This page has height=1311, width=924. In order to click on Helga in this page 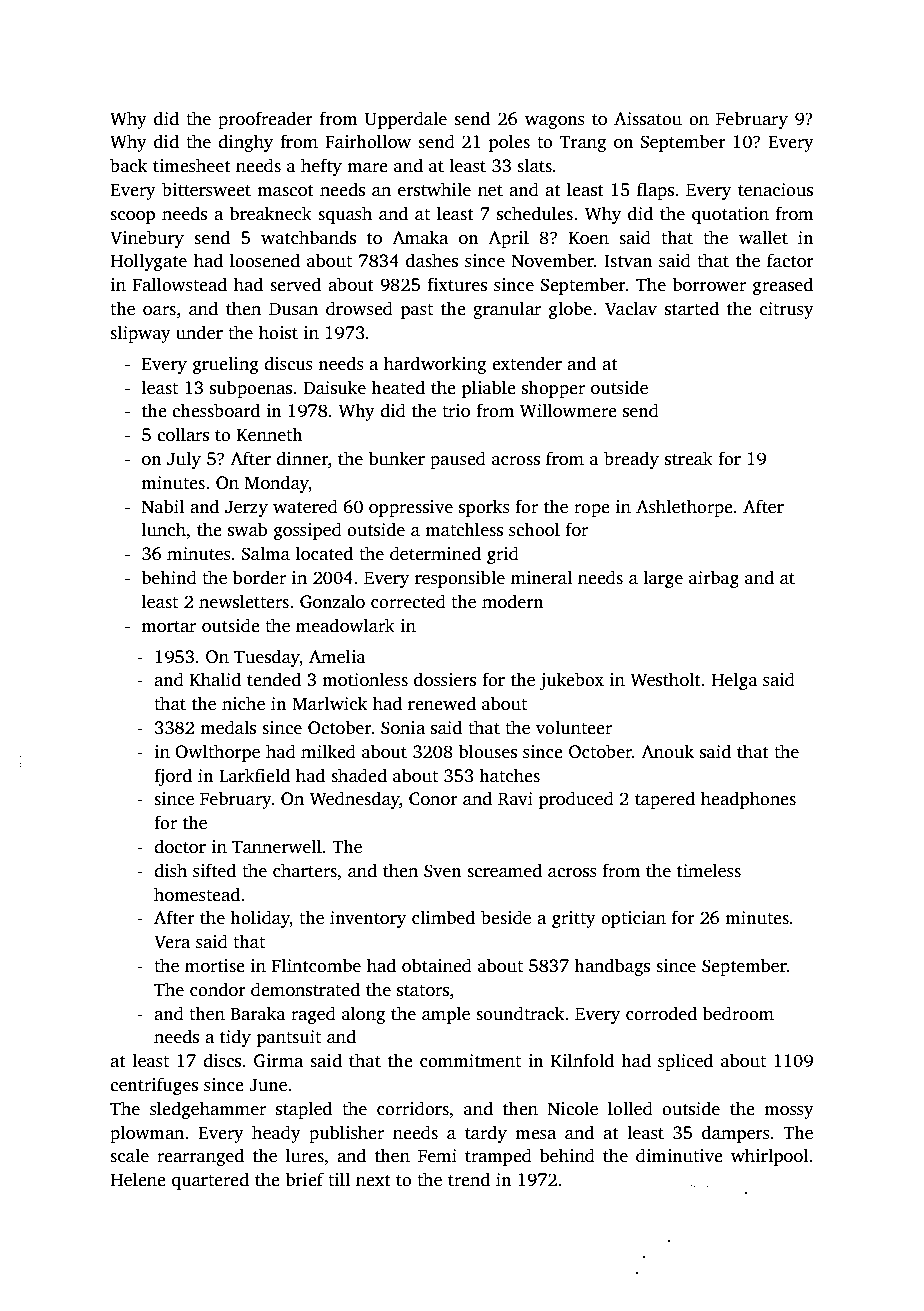, I will do `click(734, 681)`.
